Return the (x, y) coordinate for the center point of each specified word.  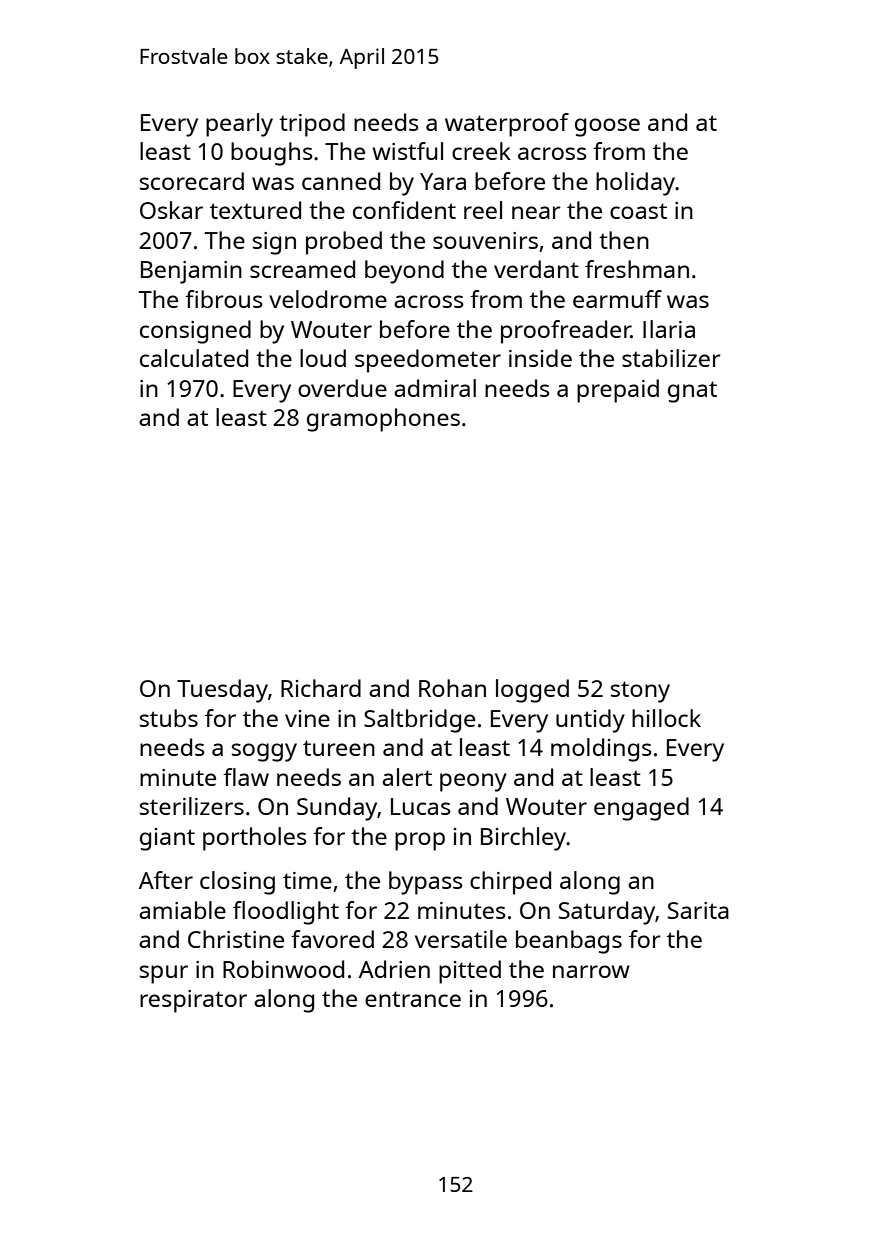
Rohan (452, 688)
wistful (408, 151)
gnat (692, 392)
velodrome (328, 299)
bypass (426, 883)
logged (532, 691)
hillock (666, 718)
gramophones (383, 420)
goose (607, 127)
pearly (239, 125)
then (624, 240)
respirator (193, 1001)
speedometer (428, 361)
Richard (321, 688)
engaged (641, 809)
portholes (255, 839)
